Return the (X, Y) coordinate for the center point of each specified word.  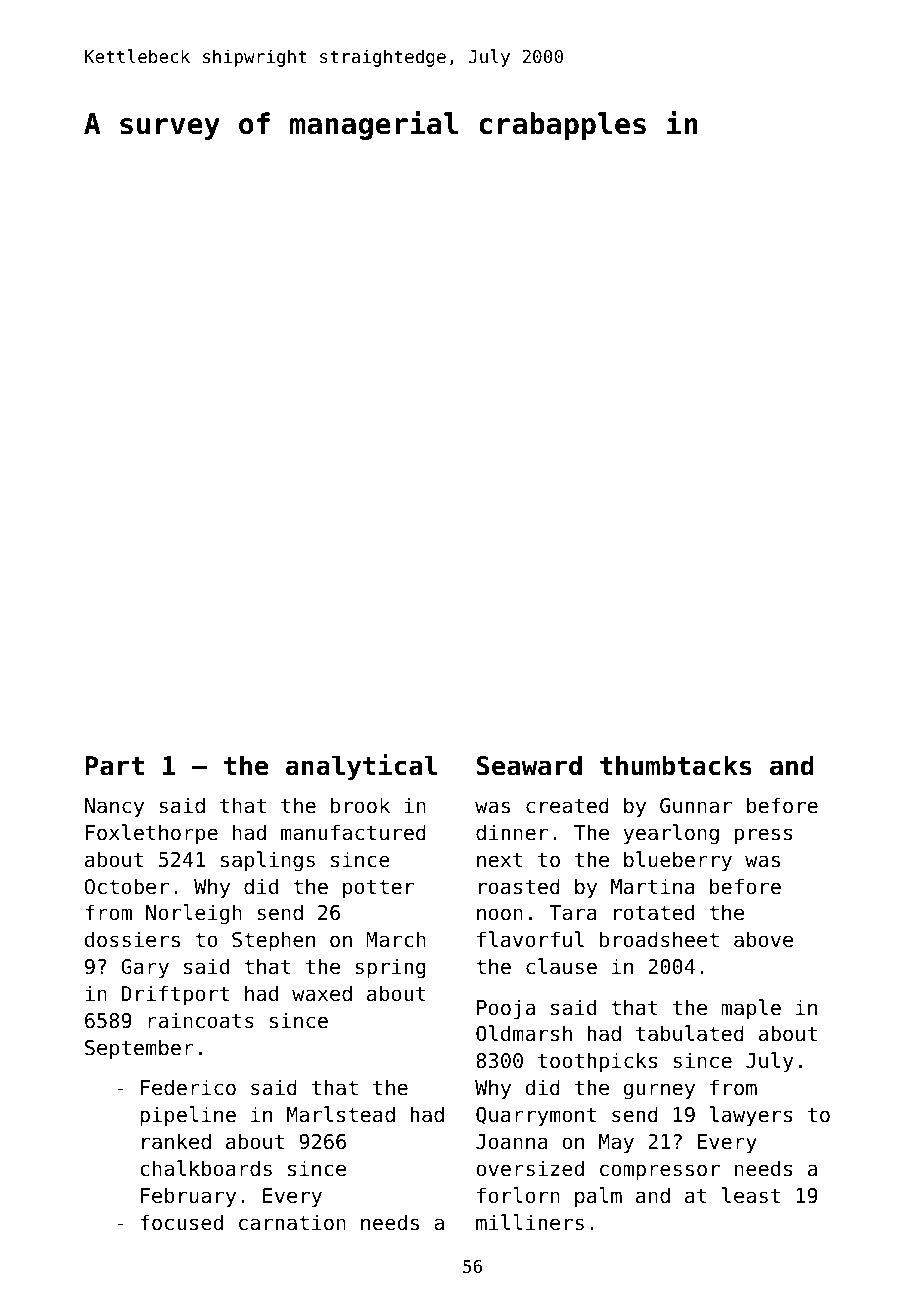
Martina (653, 886)
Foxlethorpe (152, 834)
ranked (176, 1141)
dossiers (132, 939)
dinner (512, 832)
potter (378, 888)
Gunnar (696, 806)
